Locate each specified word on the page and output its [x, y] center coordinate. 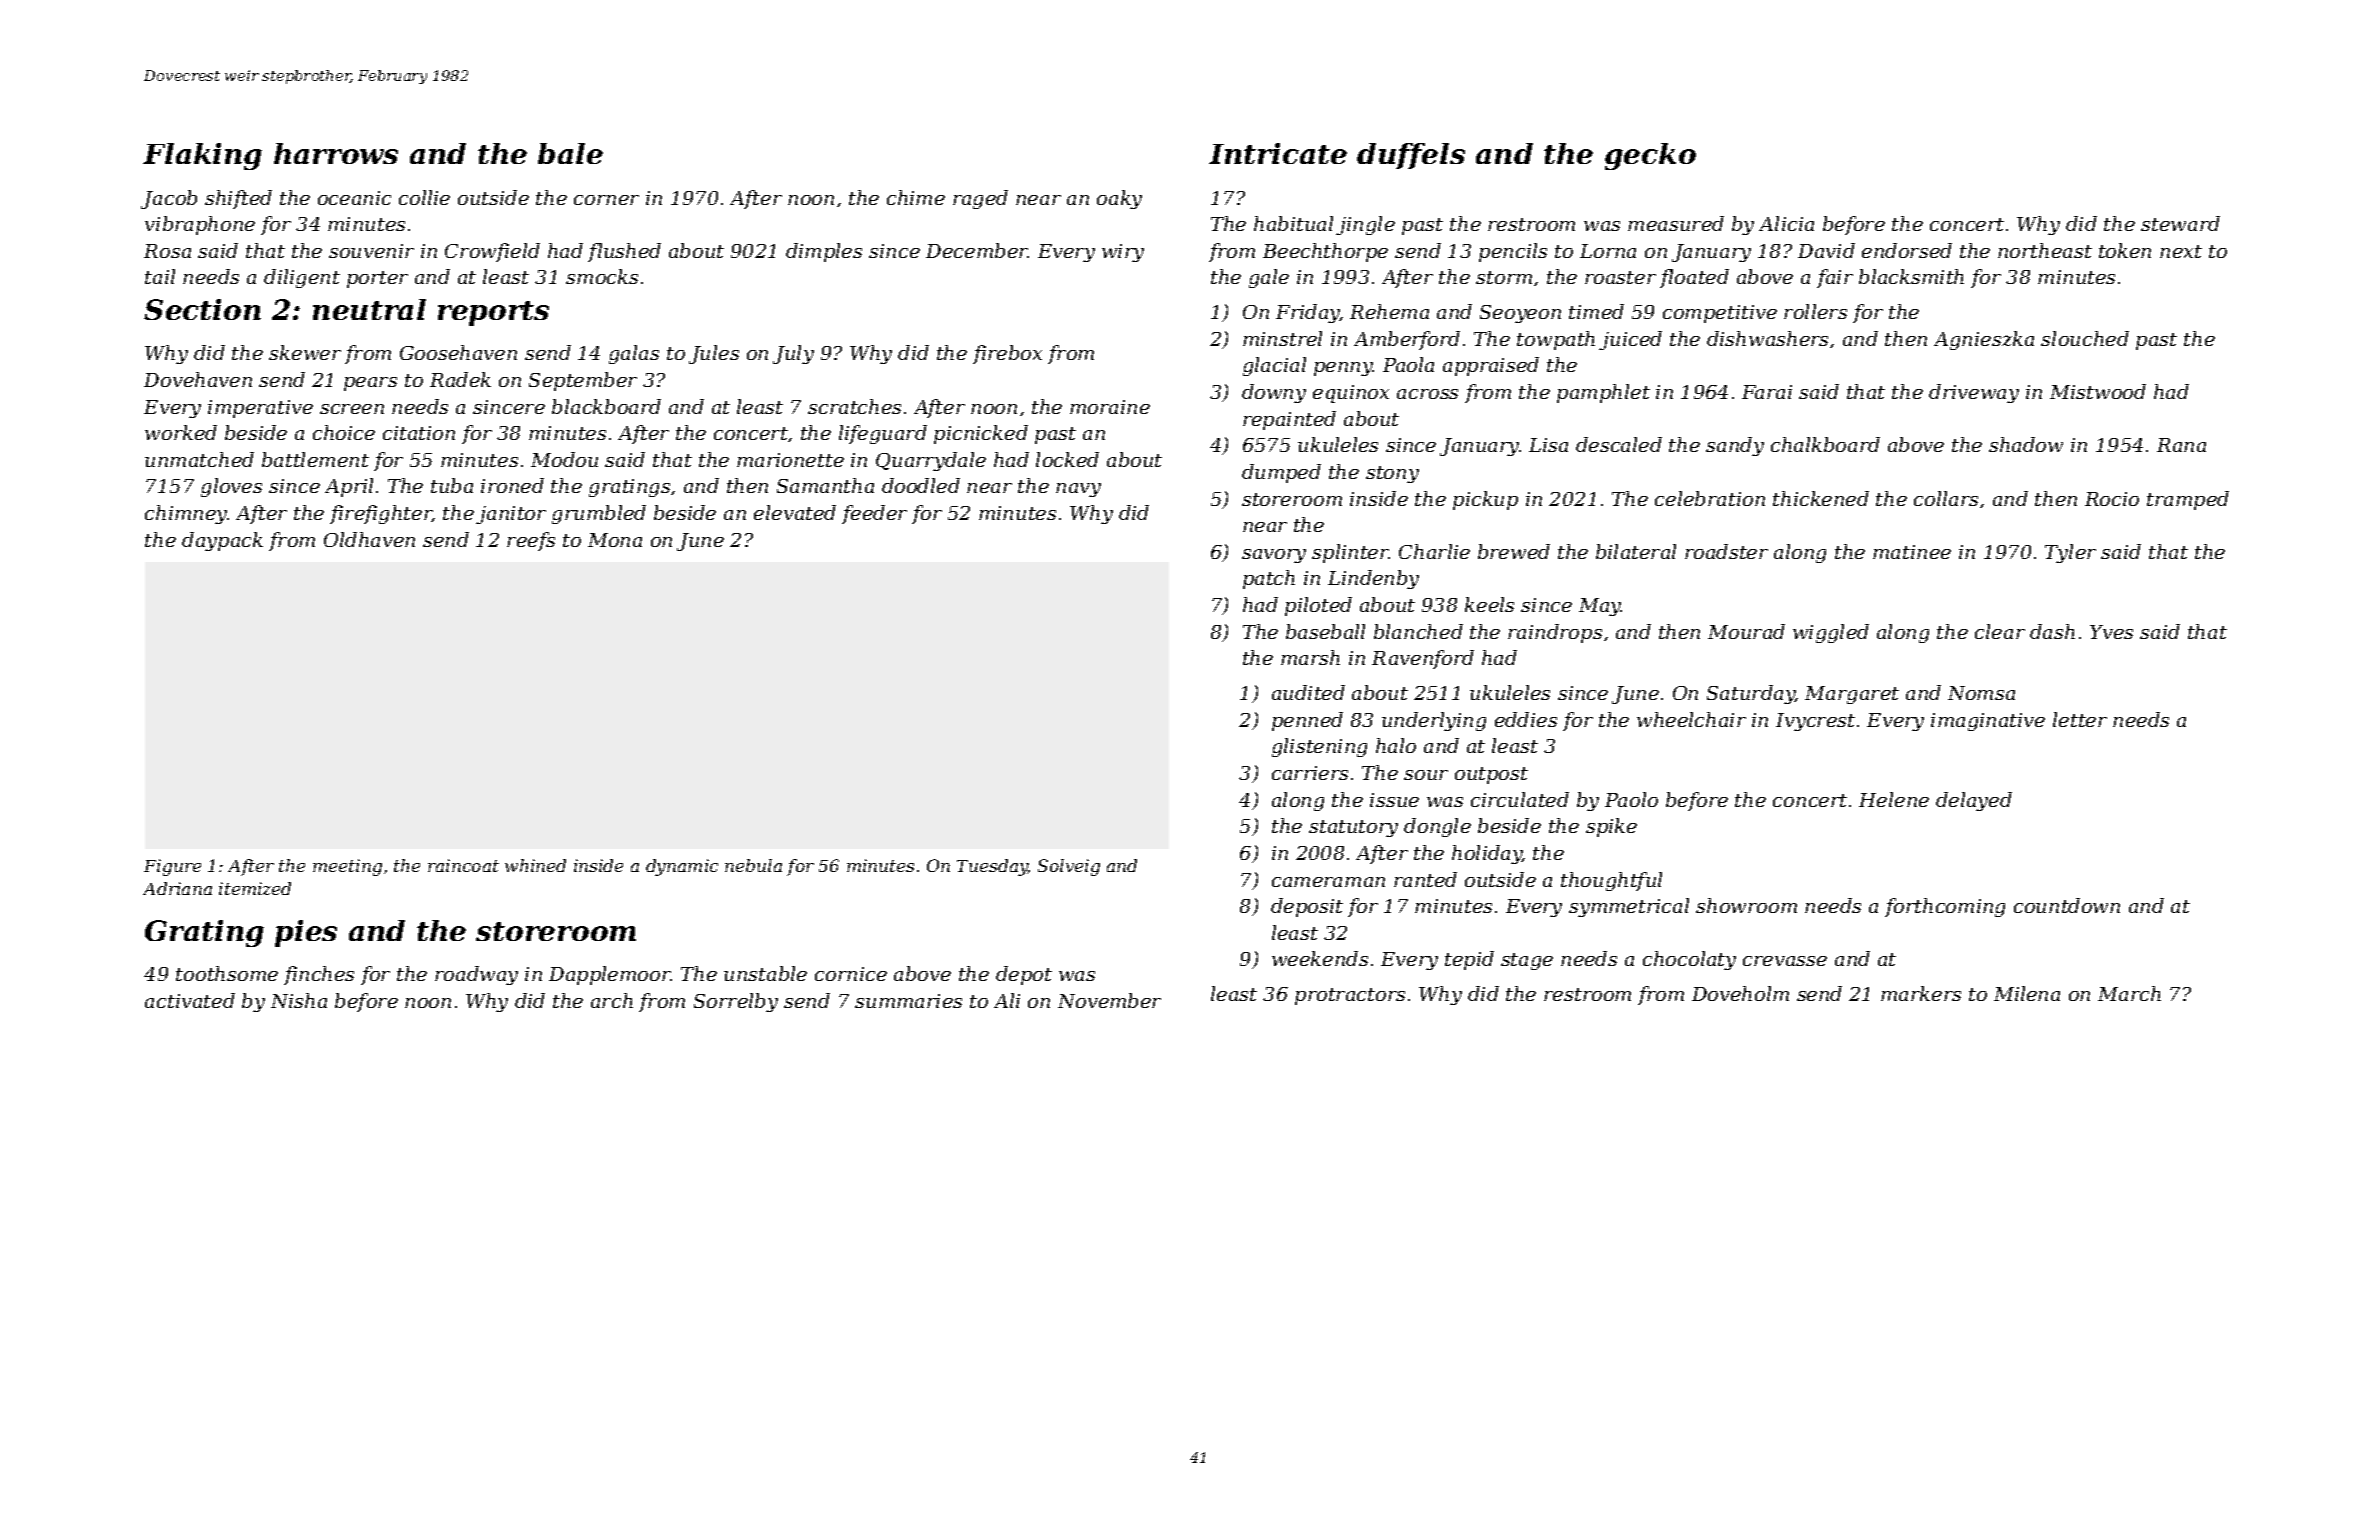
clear [2000, 631]
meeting [347, 867]
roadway [476, 975]
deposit [1307, 907]
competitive [1720, 314]
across [1427, 394]
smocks [602, 276]
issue [1394, 800]
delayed [1974, 801]
